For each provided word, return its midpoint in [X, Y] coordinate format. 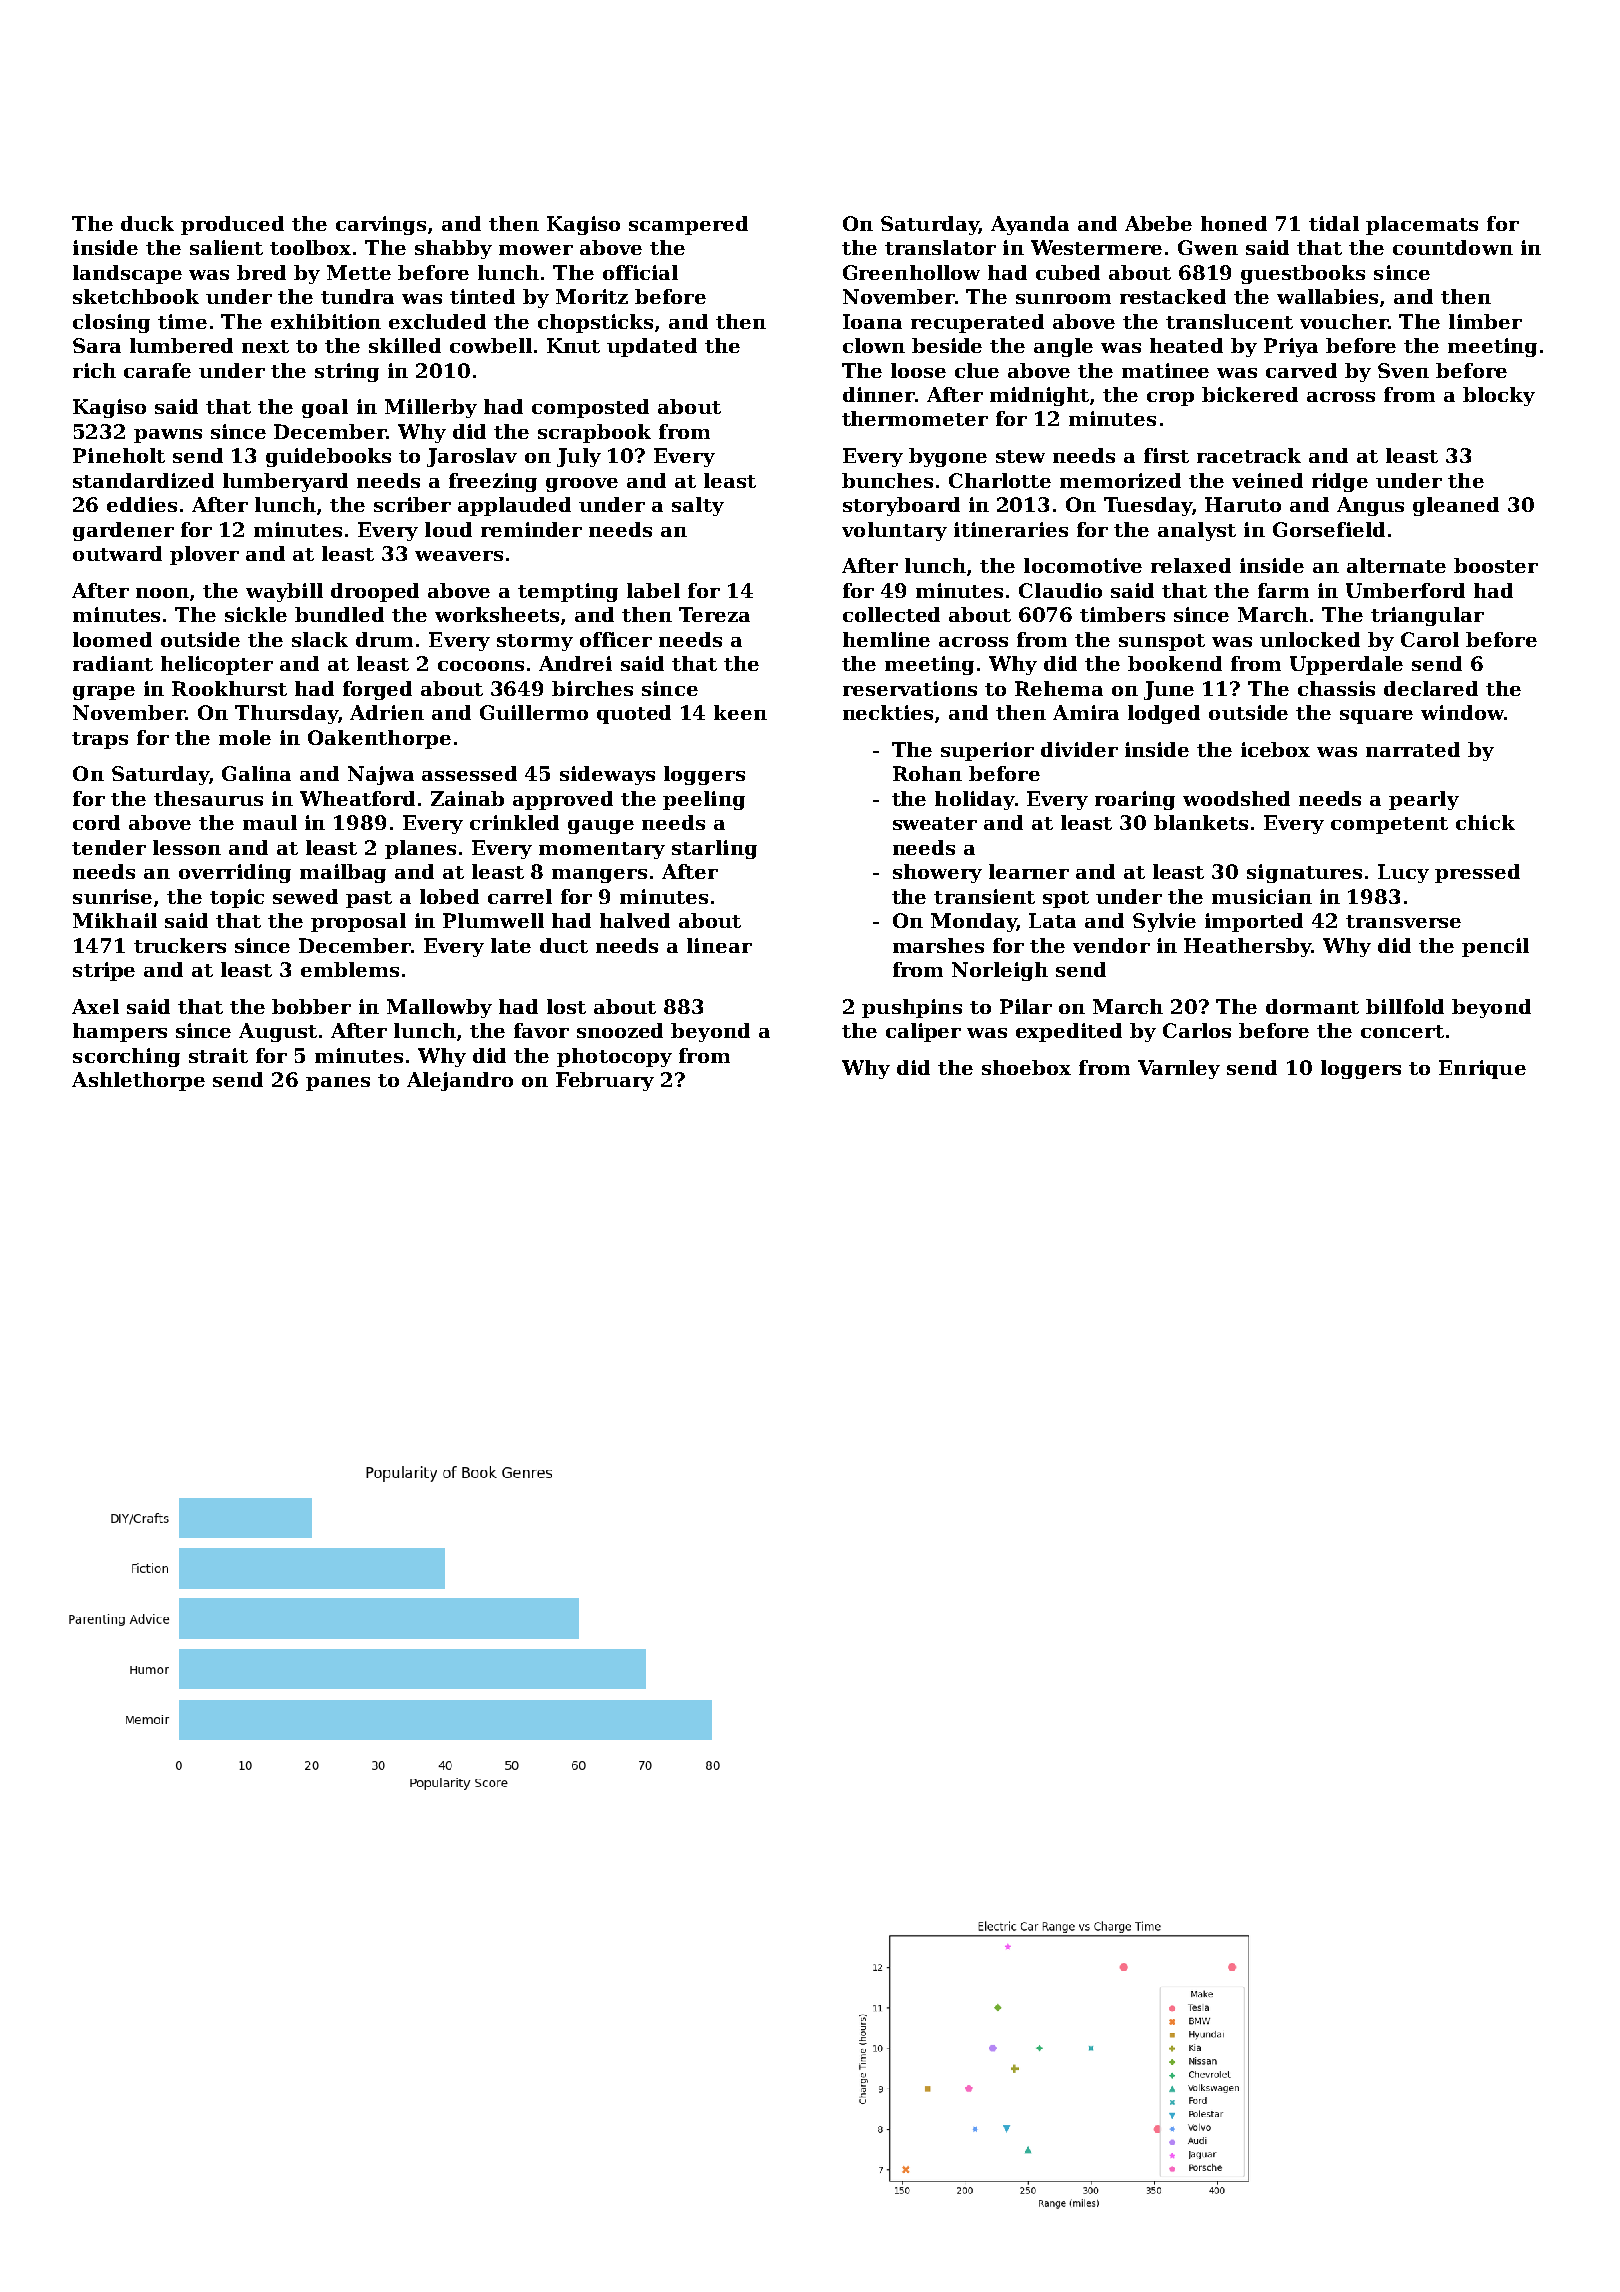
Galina [256, 773]
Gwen [1208, 247]
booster [1496, 565]
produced [232, 225]
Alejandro [460, 1081]
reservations [910, 688]
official [640, 272]
